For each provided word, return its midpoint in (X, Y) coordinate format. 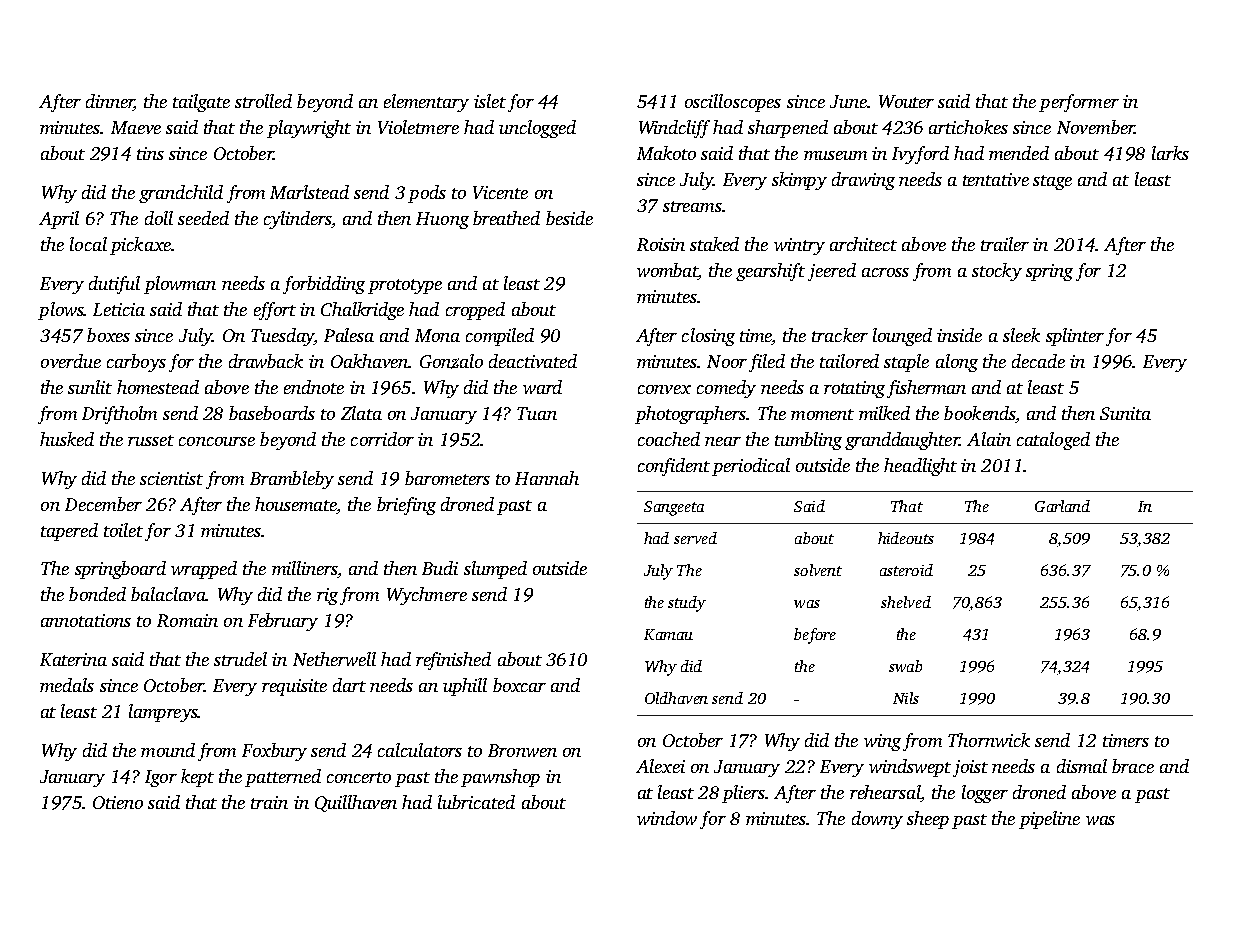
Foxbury (274, 752)
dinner (110, 102)
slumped (495, 570)
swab (905, 666)
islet (490, 101)
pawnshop (500, 778)
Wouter (906, 101)
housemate (295, 504)
